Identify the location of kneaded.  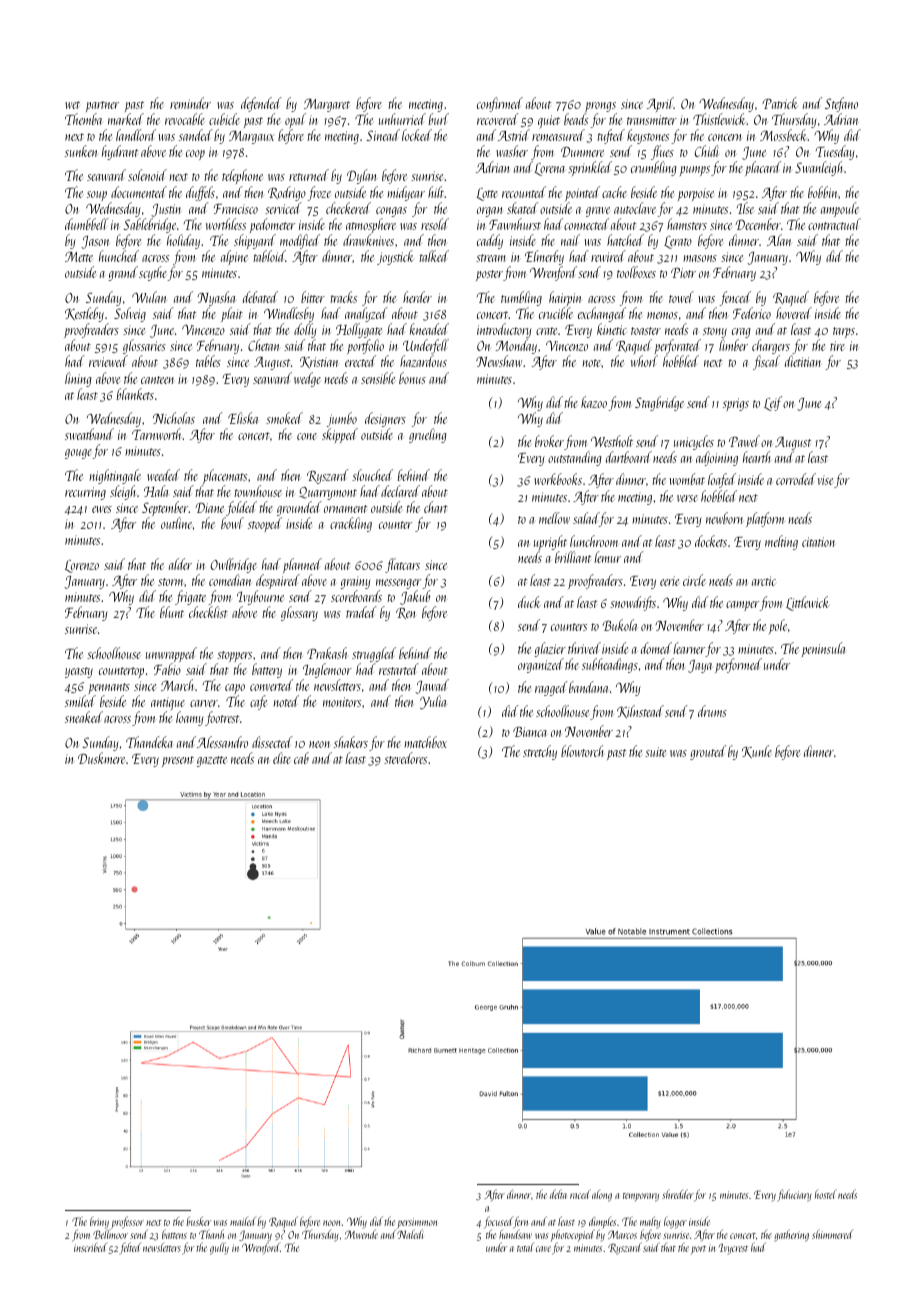
(429, 329).
